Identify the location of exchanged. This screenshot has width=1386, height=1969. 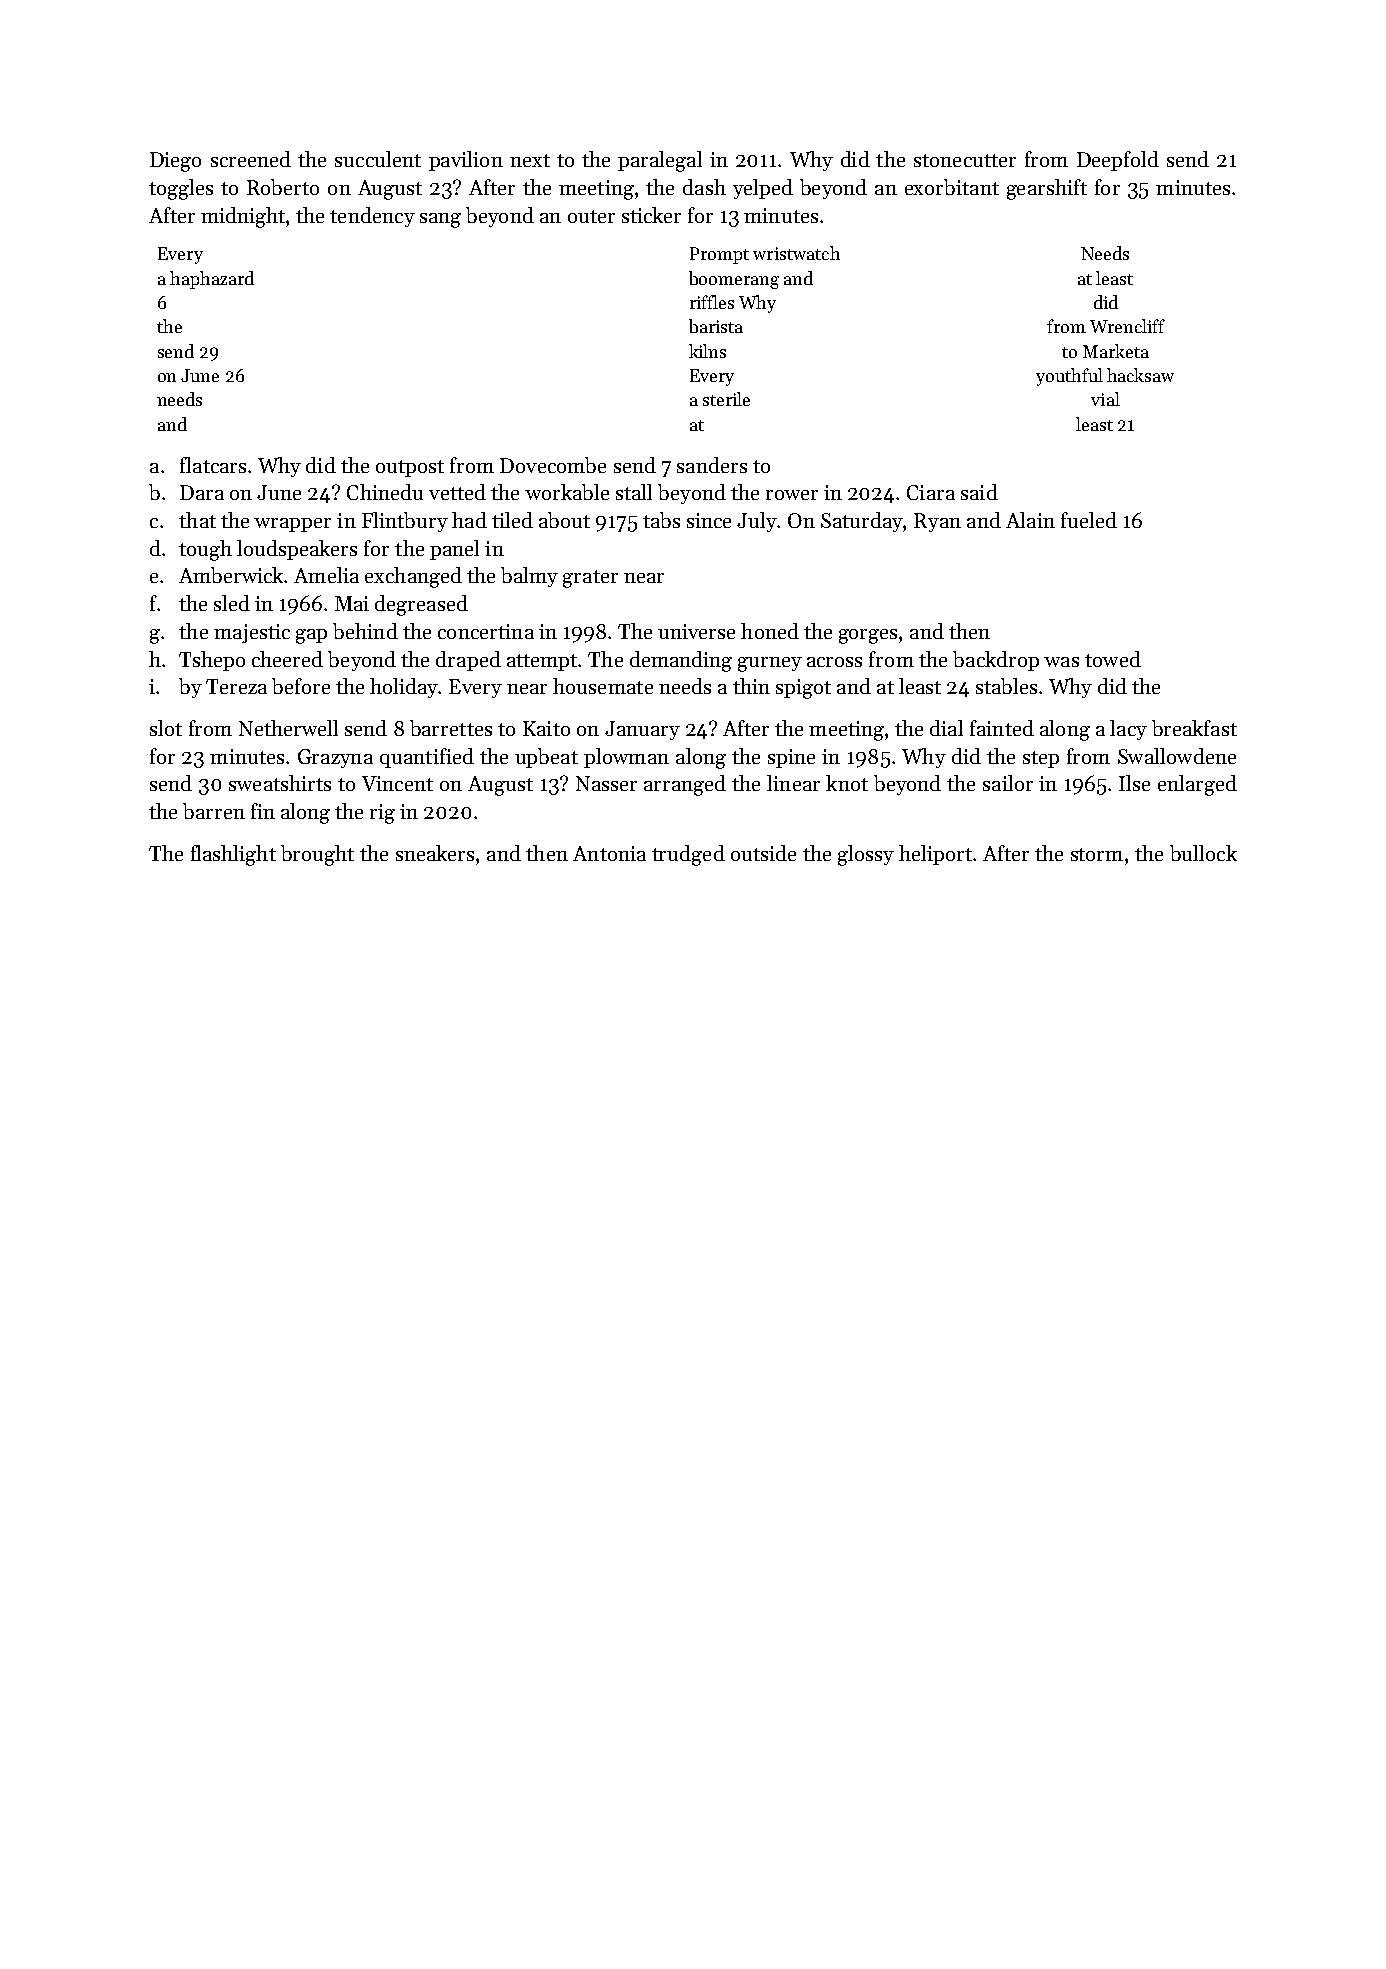
(413, 577).
